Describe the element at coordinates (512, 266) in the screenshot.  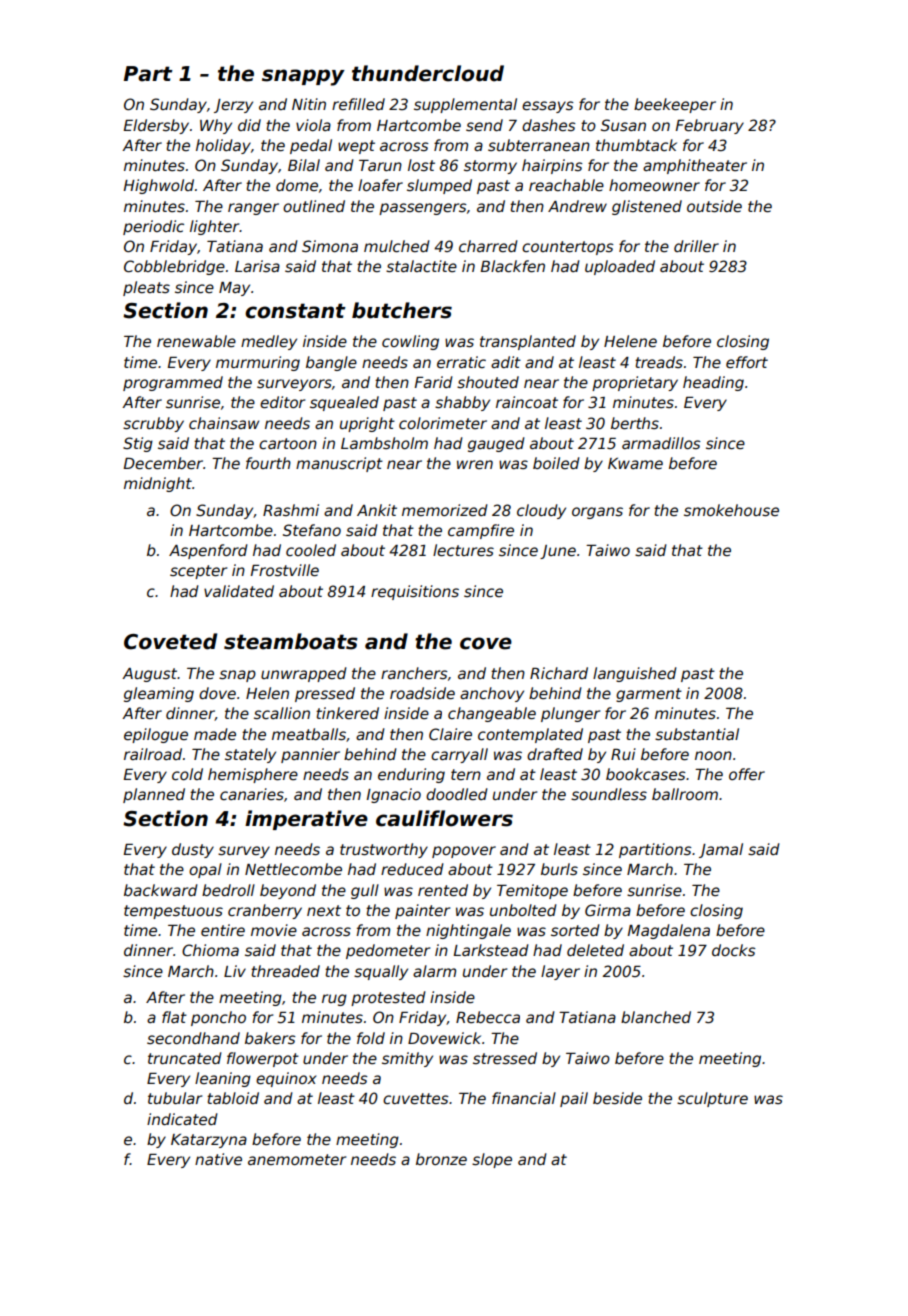
I see `Blackfen` at that location.
